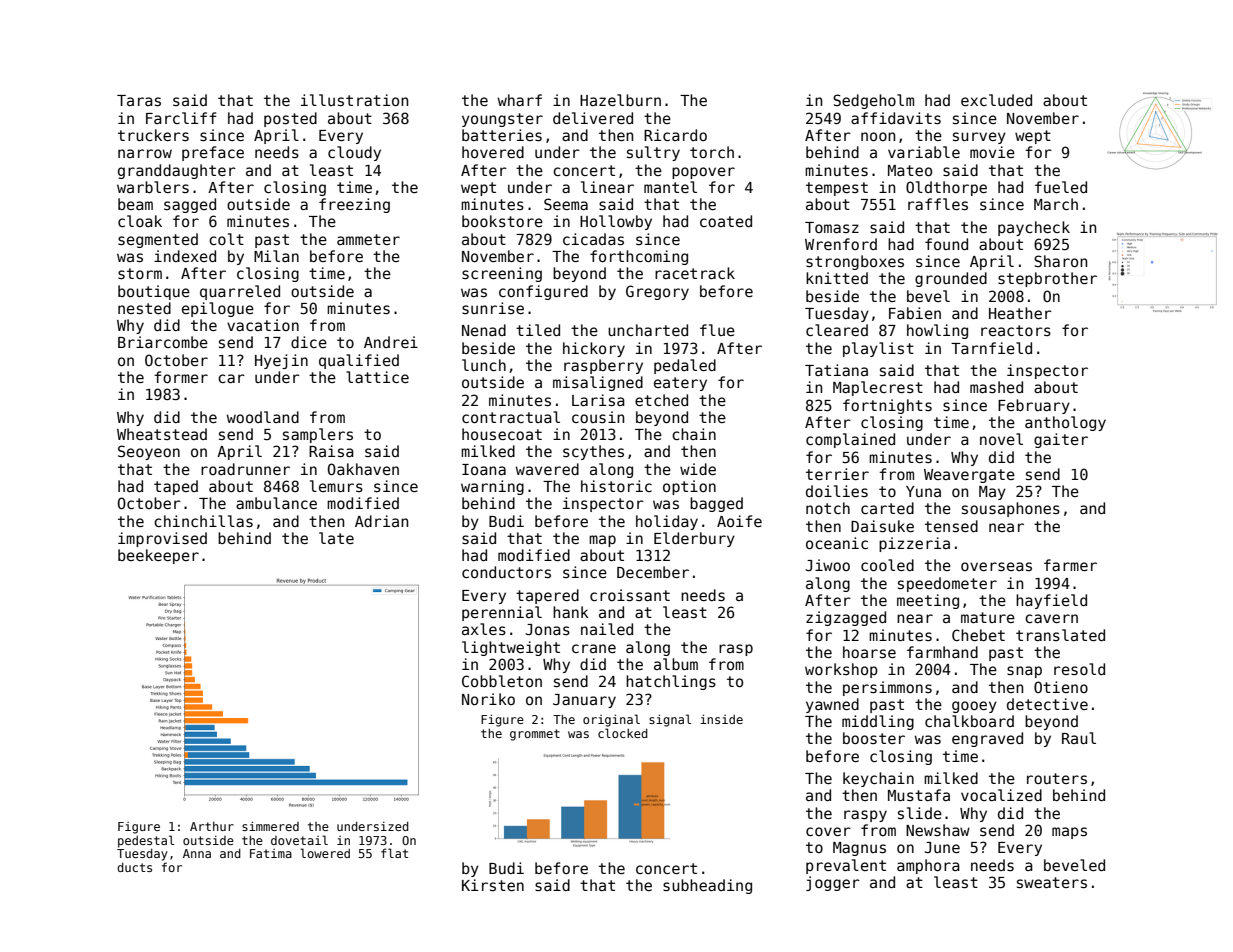 The image size is (1233, 952). What do you see at coordinates (910, 170) in the screenshot?
I see `Mateo` at bounding box center [910, 170].
